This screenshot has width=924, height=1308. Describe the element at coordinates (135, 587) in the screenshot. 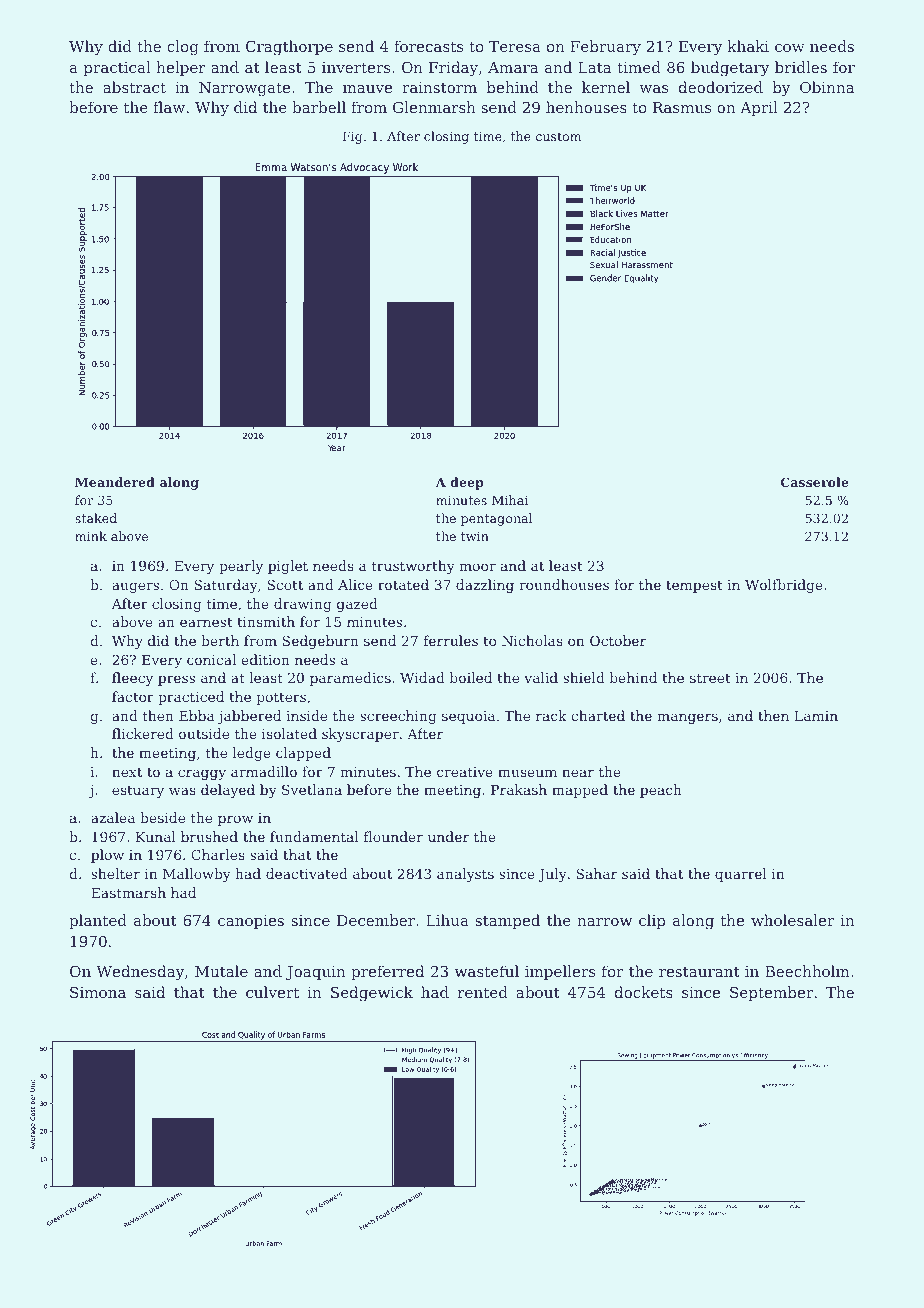

I see `augers` at that location.
